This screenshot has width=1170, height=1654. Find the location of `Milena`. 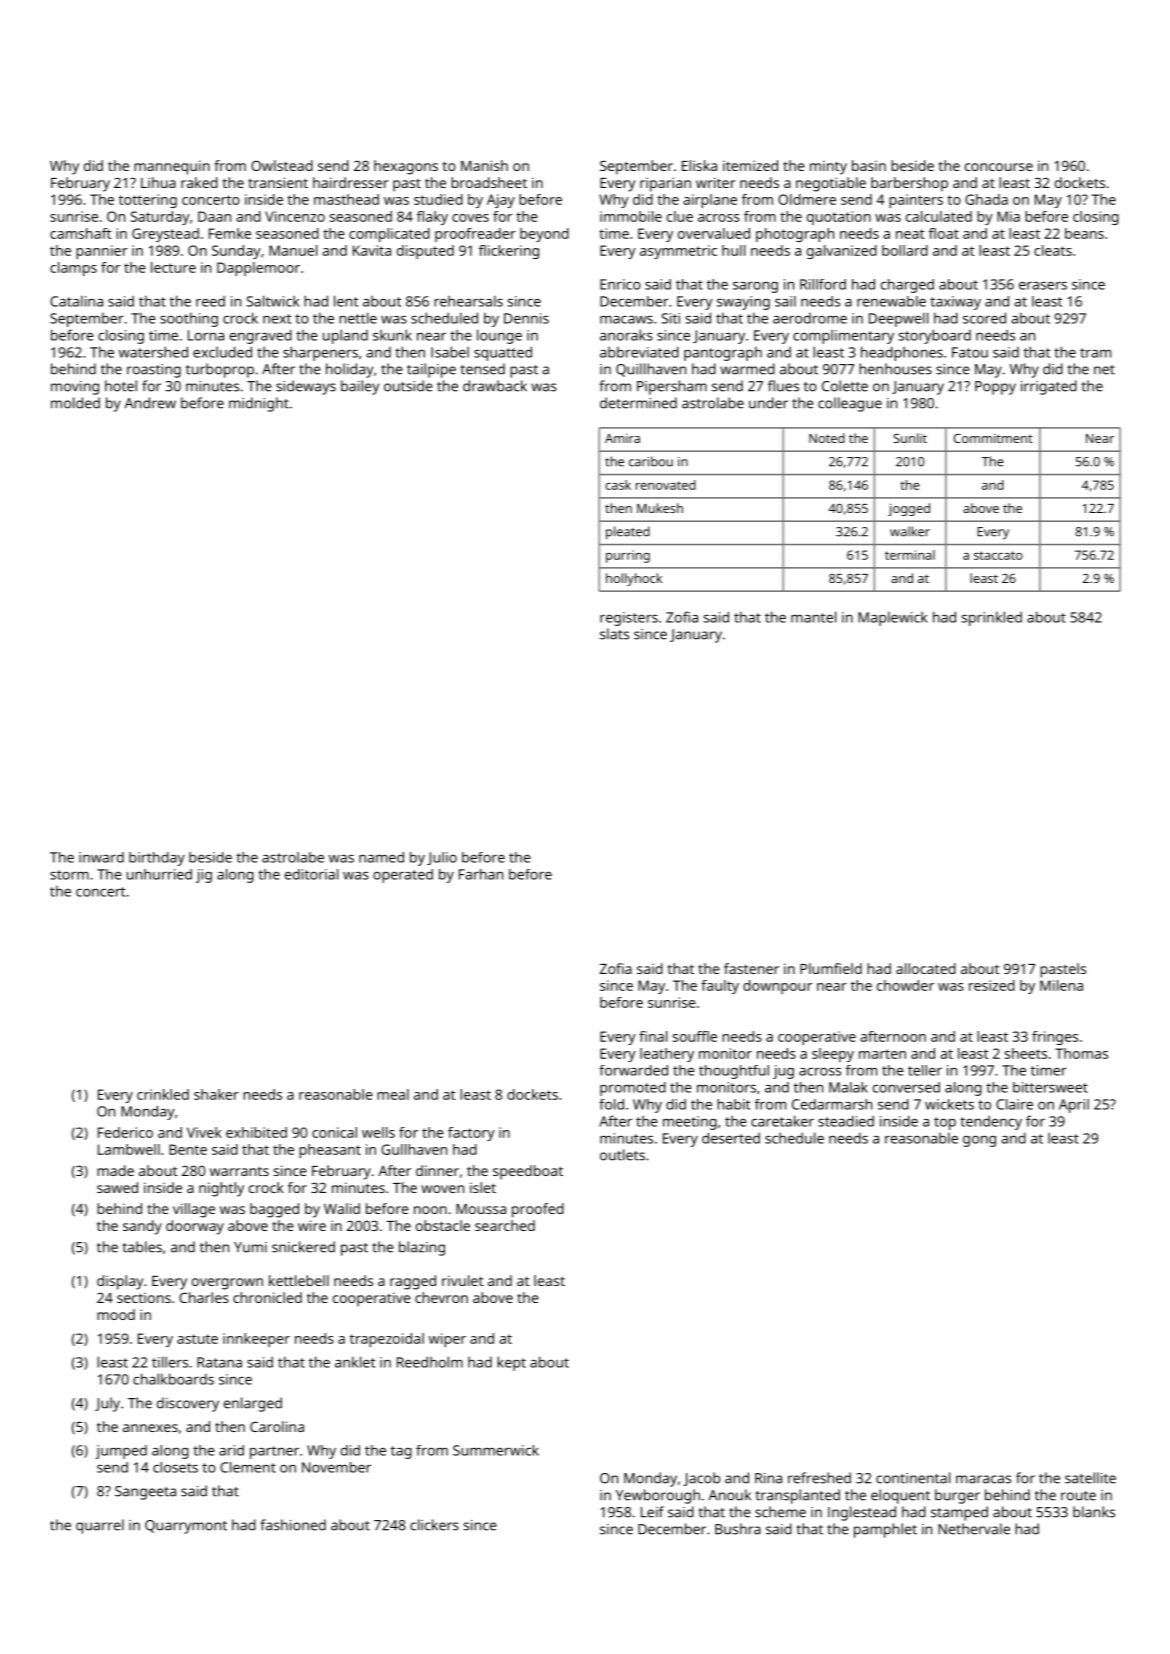

Milena is located at coordinates (1061, 985).
